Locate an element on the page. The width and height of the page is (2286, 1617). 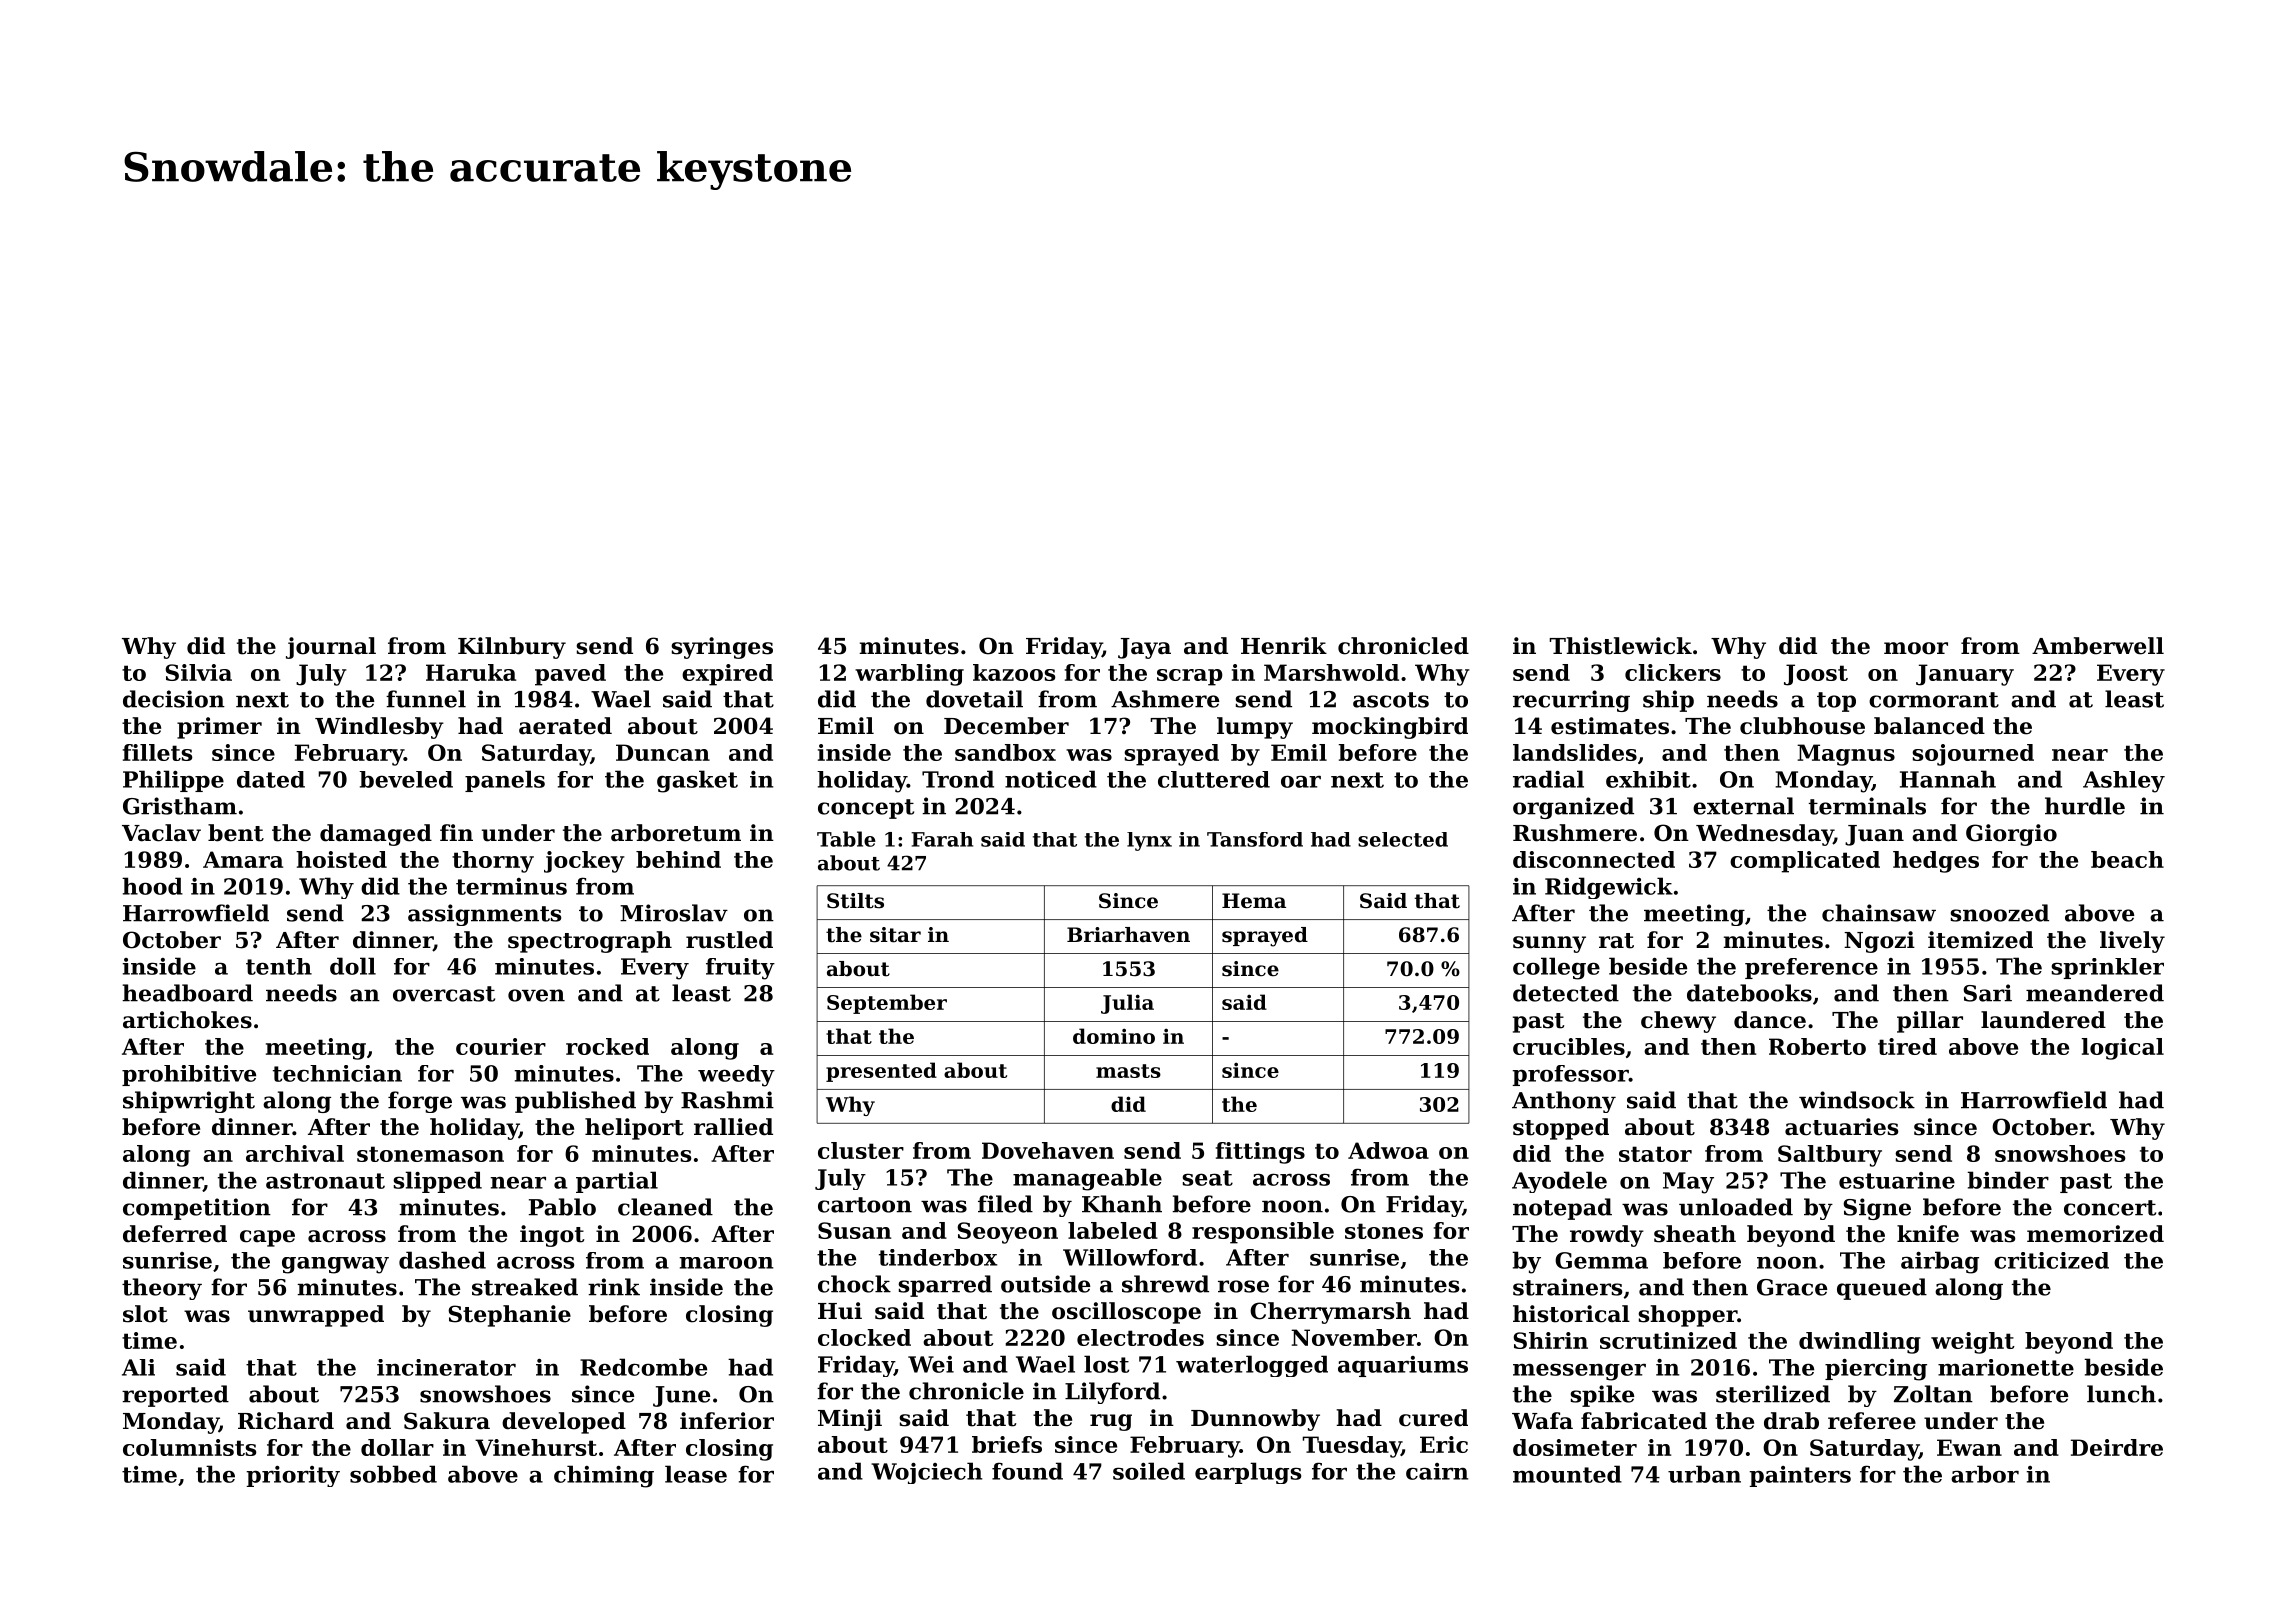
priority is located at coordinates (293, 1476).
